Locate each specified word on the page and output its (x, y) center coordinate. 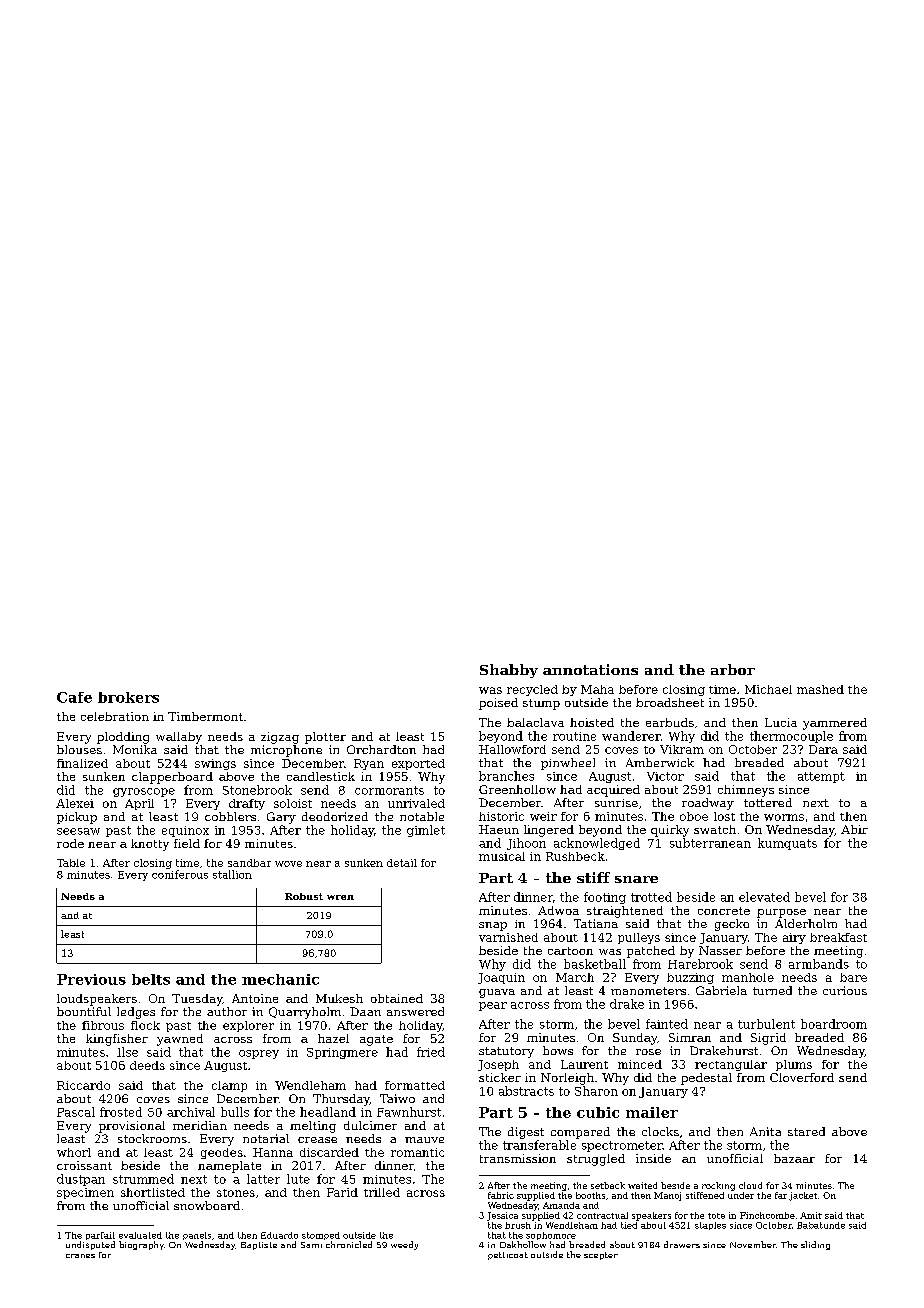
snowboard (207, 1205)
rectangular (731, 1065)
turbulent (766, 1024)
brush (518, 1225)
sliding (815, 1245)
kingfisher (117, 1040)
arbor (733, 669)
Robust (304, 896)
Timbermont (205, 716)
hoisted (592, 722)
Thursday (341, 1100)
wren (340, 897)
